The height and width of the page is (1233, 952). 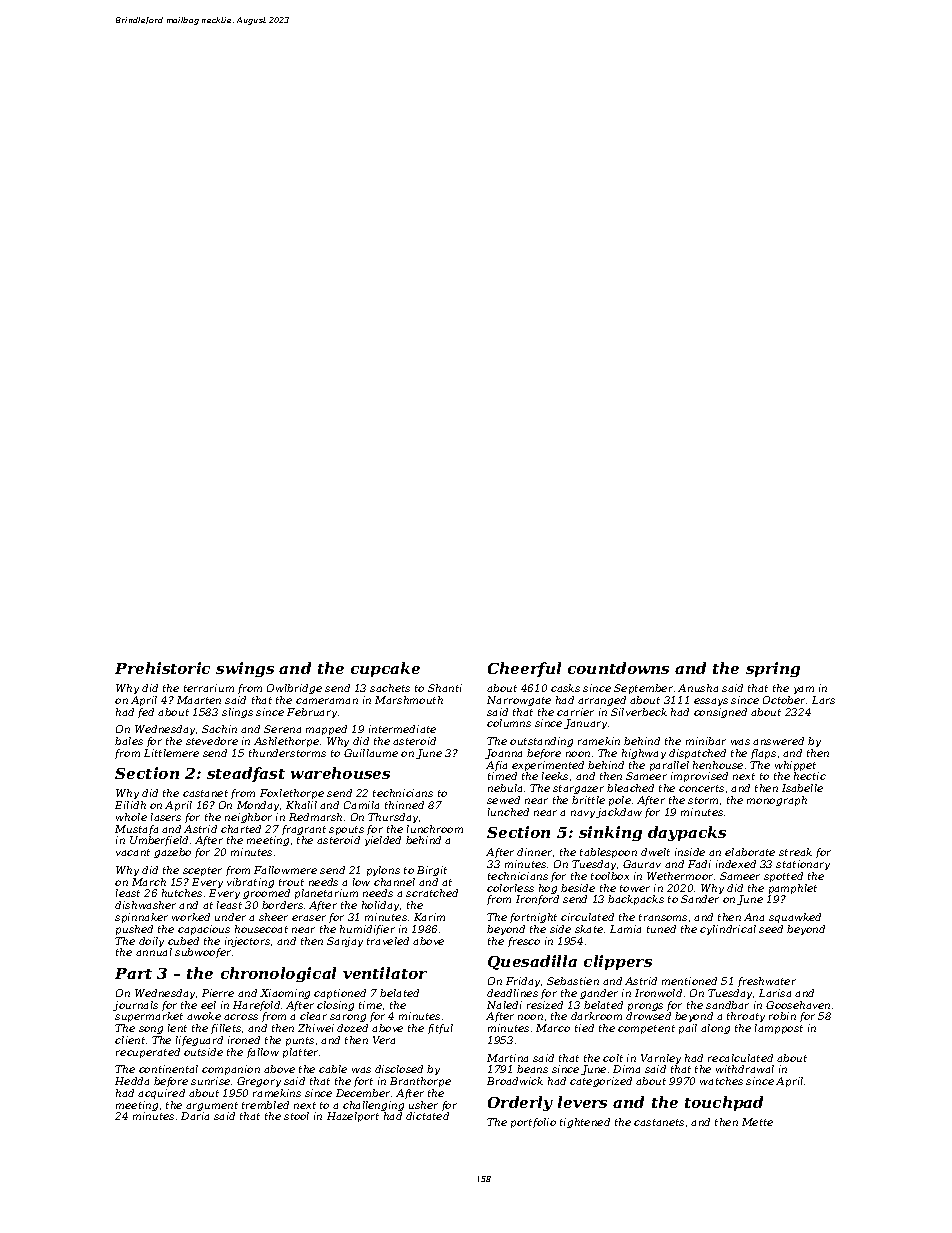 I want to click on casks, so click(x=565, y=688).
